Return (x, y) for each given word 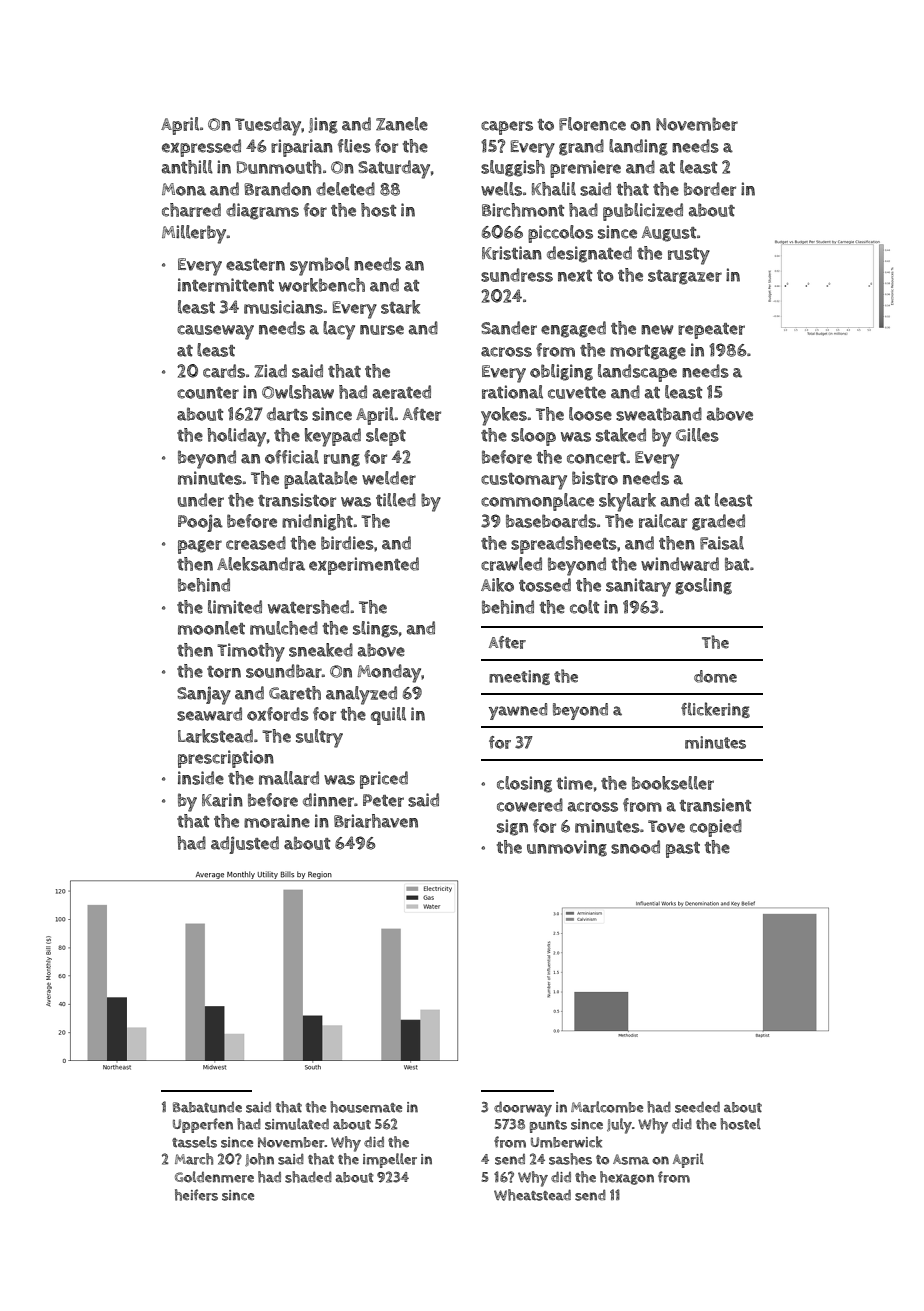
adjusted (245, 845)
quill (388, 716)
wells (501, 189)
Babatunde (207, 1107)
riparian (302, 148)
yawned (518, 711)
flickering (715, 710)
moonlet (211, 628)
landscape (637, 373)
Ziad (270, 371)
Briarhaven (376, 821)
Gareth (295, 693)
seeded (697, 1107)
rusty (689, 256)
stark (400, 307)
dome (715, 676)
